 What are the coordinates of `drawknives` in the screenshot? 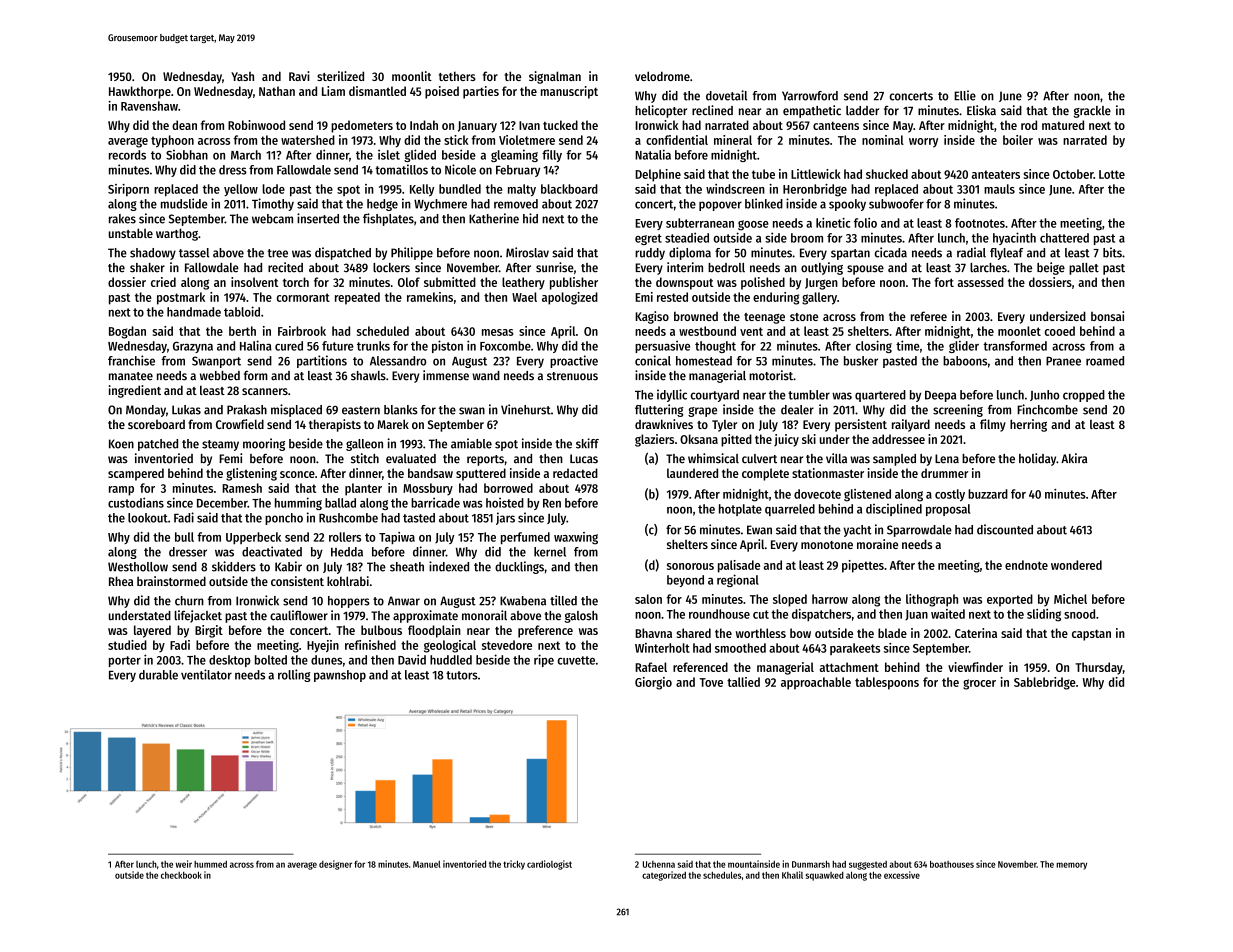 It's located at (664, 424).
